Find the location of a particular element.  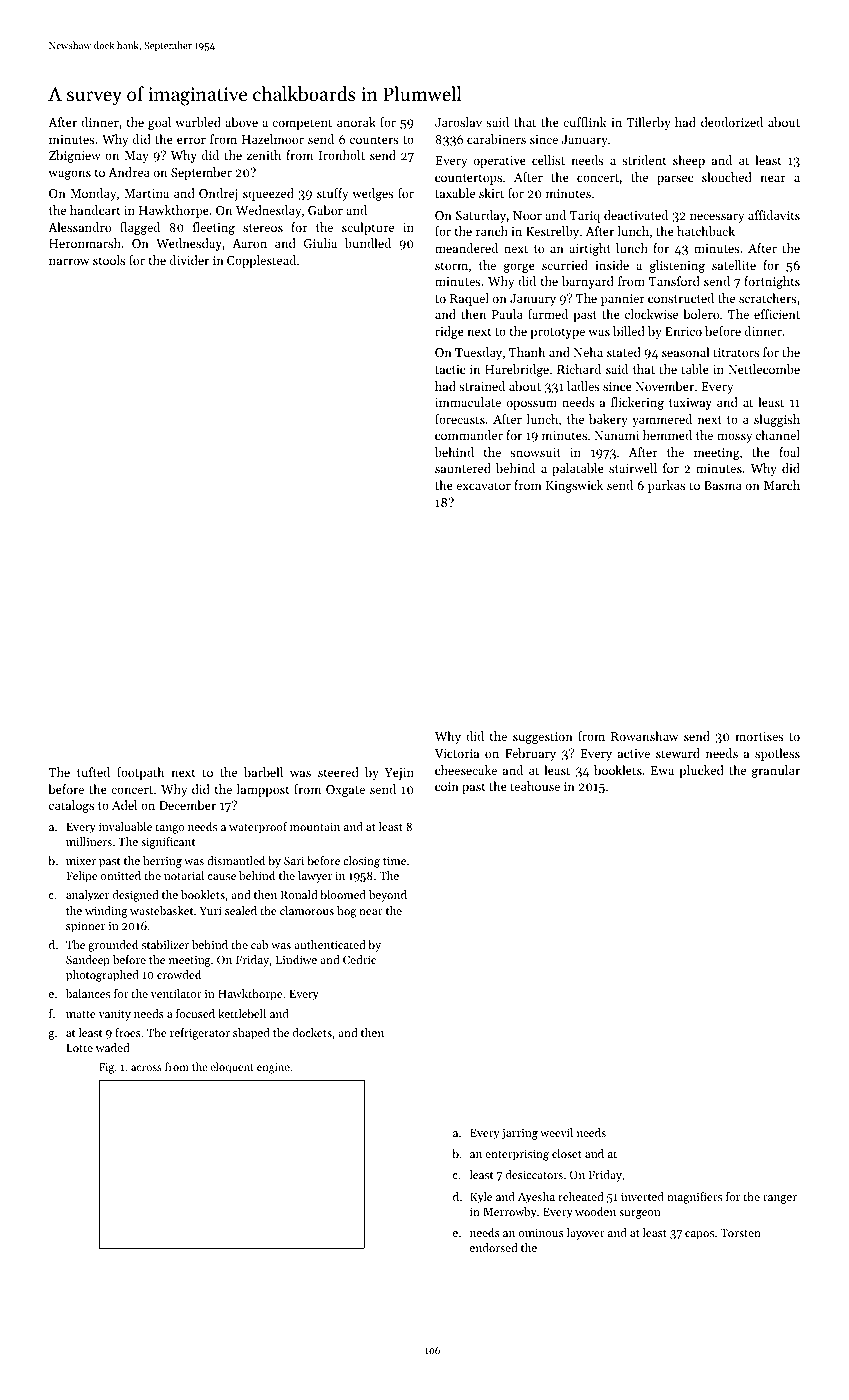

fleeting is located at coordinates (214, 228).
